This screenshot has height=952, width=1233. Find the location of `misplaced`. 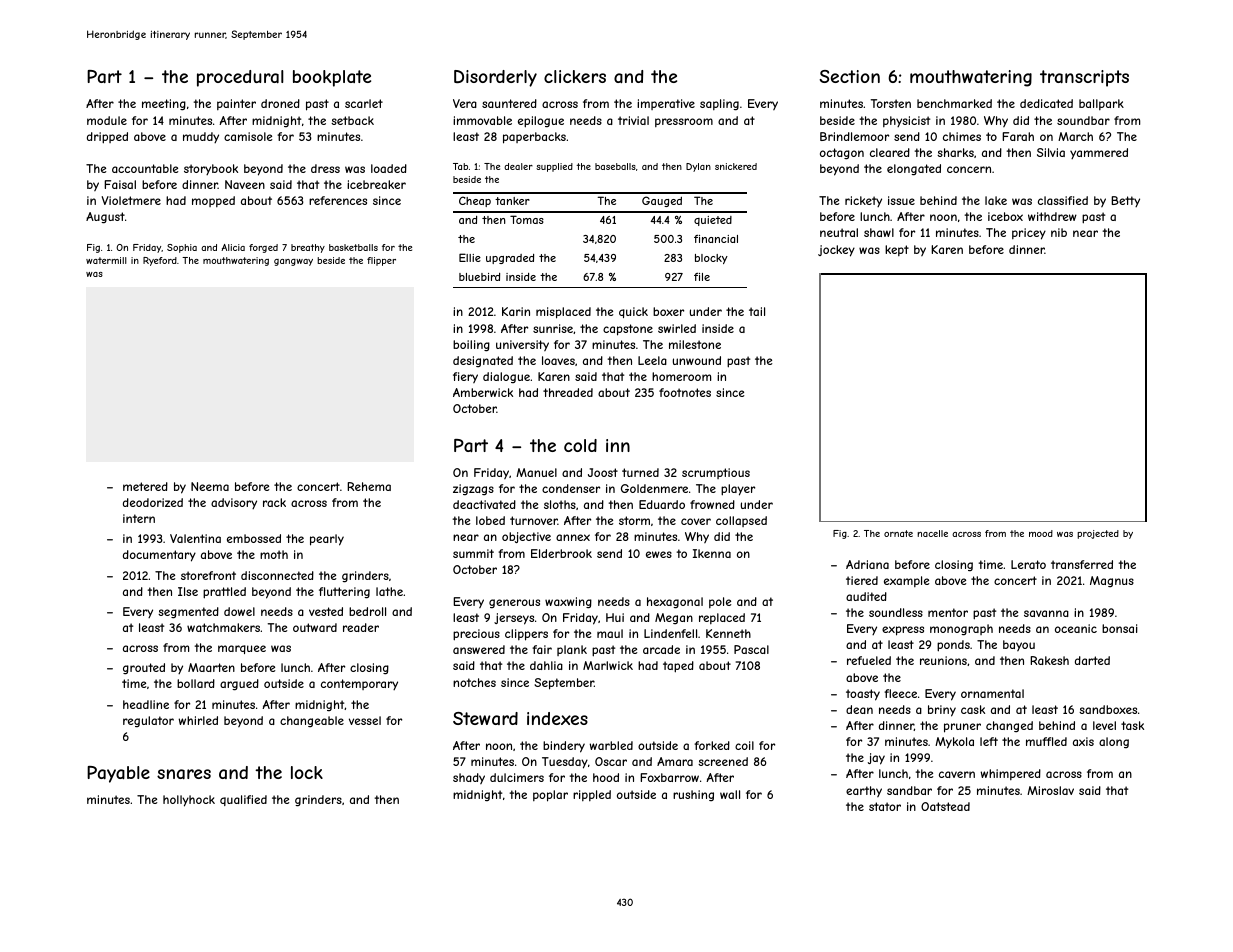

misplaced is located at coordinates (563, 313).
